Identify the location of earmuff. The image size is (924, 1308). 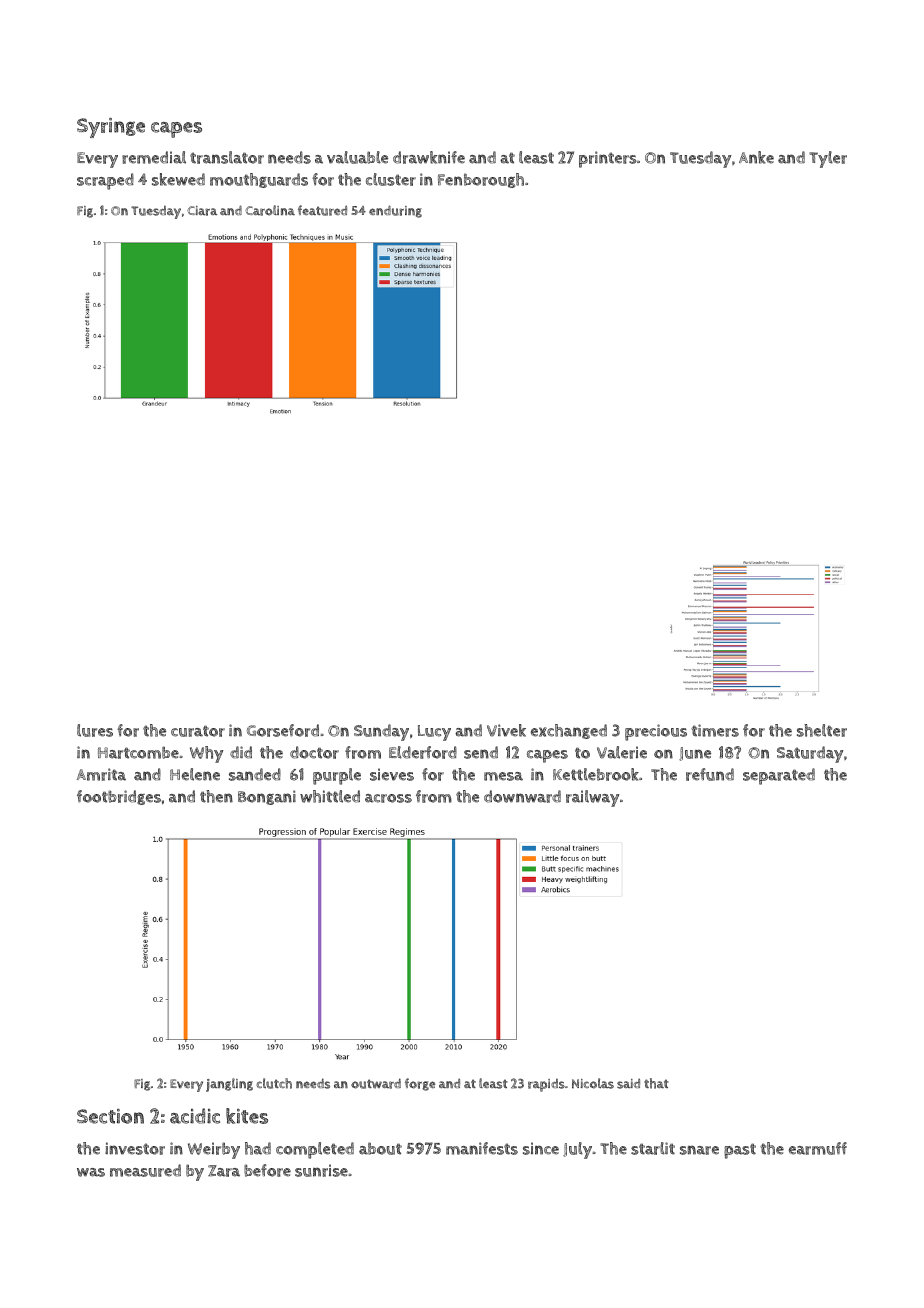
(818, 1148).
